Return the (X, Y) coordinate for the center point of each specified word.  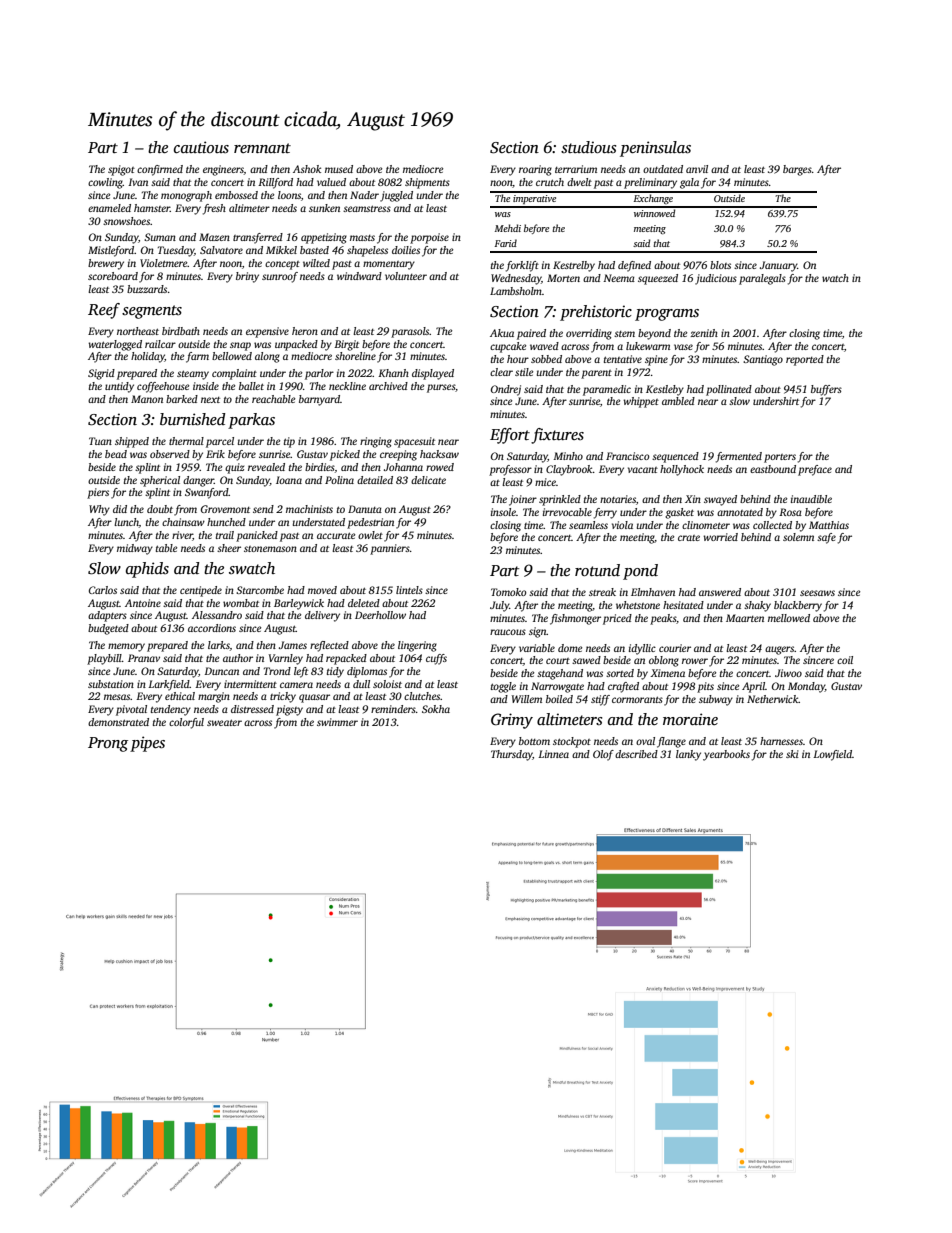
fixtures (557, 436)
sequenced (675, 457)
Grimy (512, 721)
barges (797, 170)
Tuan (100, 441)
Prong (108, 744)
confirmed (160, 170)
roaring (535, 170)
